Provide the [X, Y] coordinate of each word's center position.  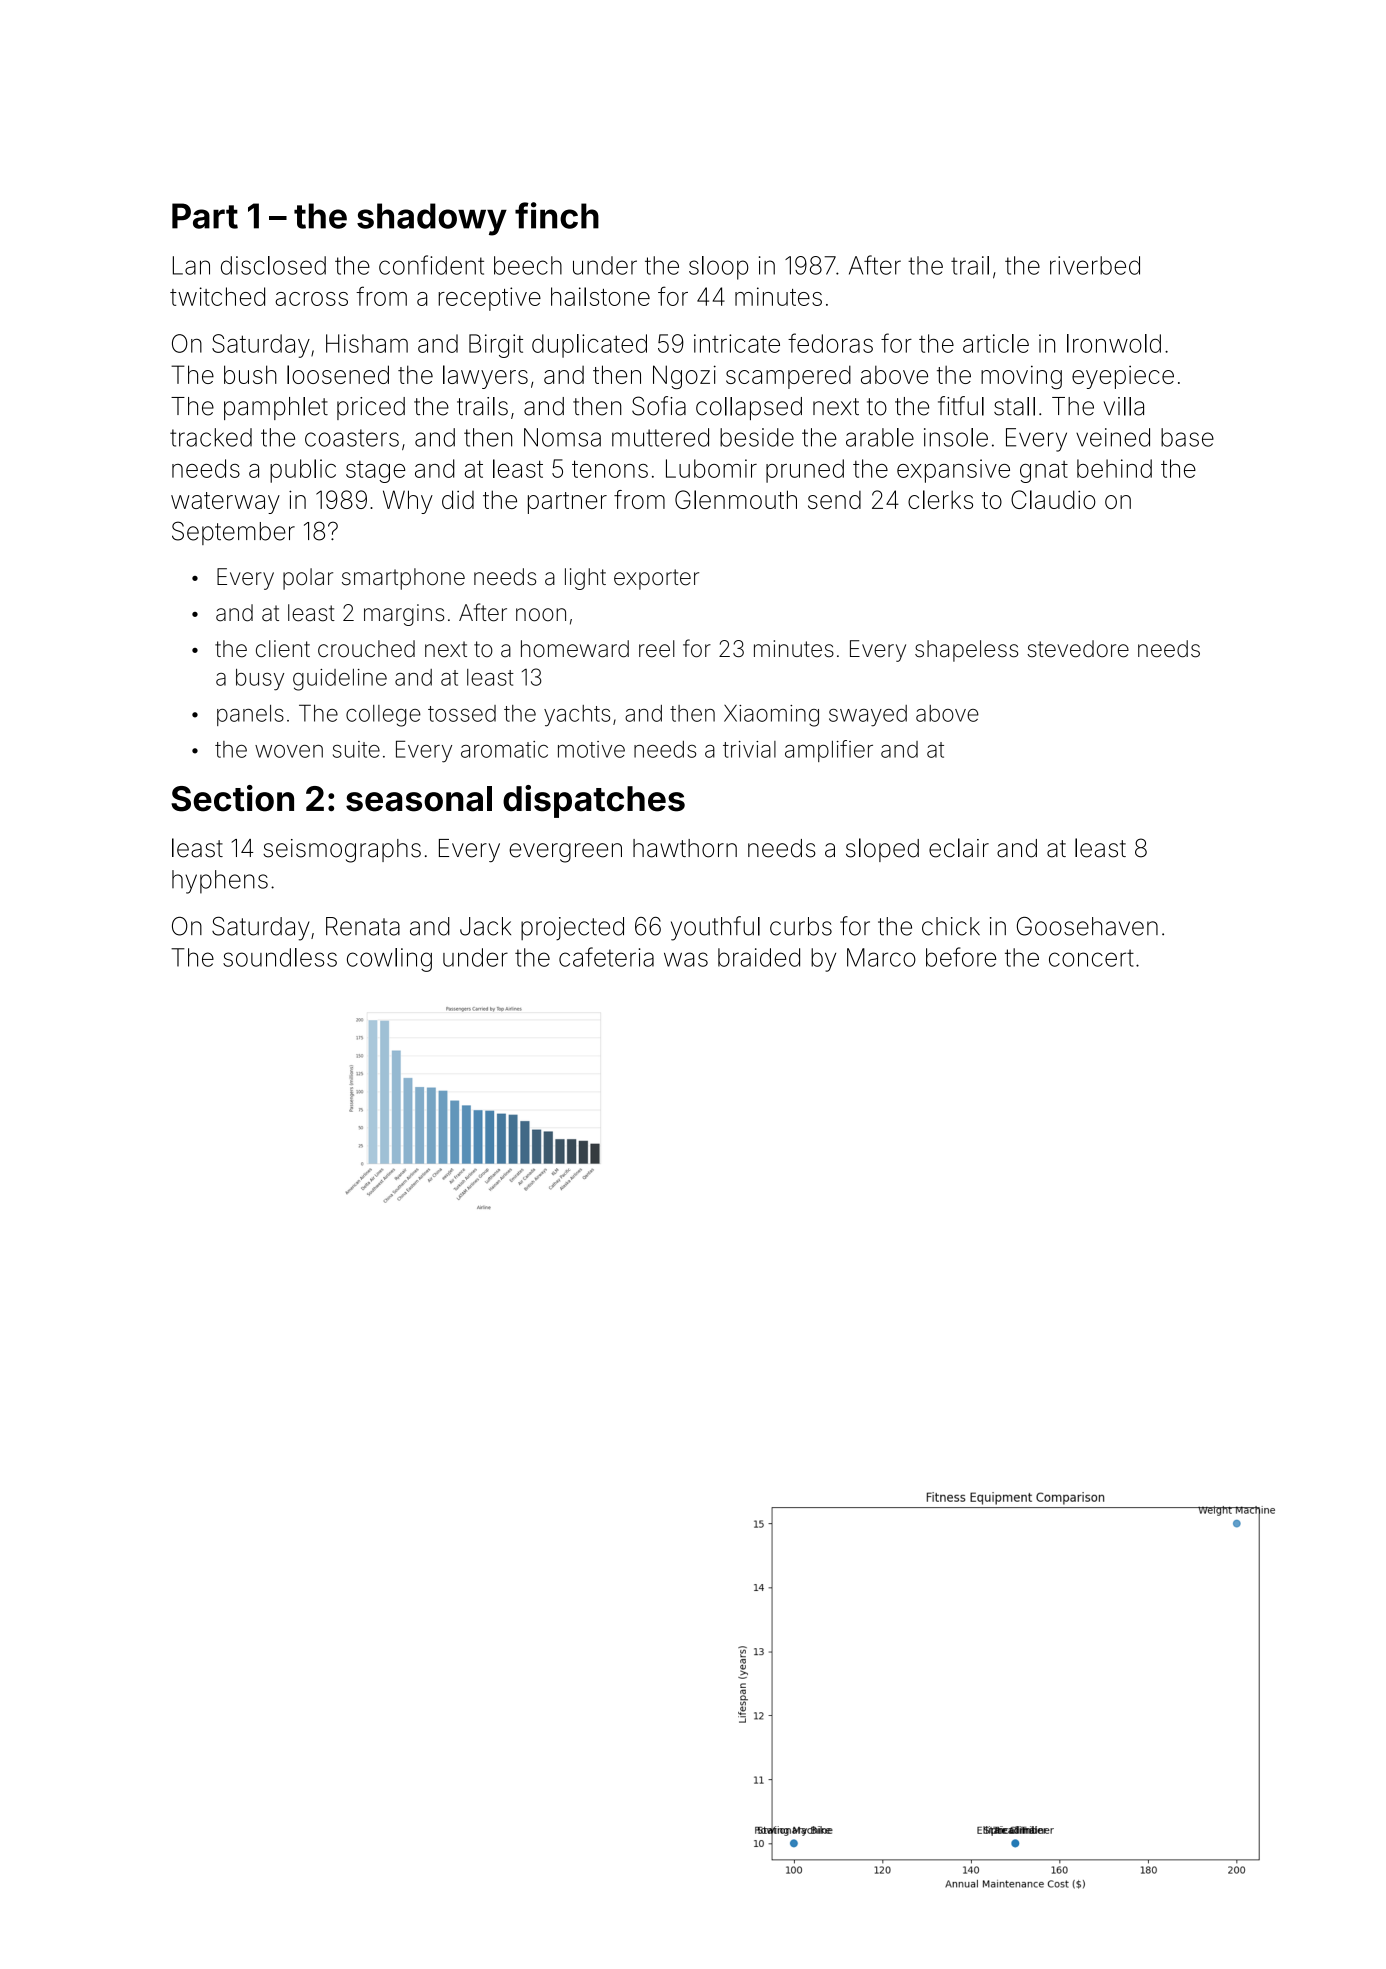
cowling [389, 960]
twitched [217, 296]
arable [880, 437]
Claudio [1053, 499]
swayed [868, 716]
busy [260, 680]
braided [759, 957]
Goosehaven [1087, 926]
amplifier [829, 751]
